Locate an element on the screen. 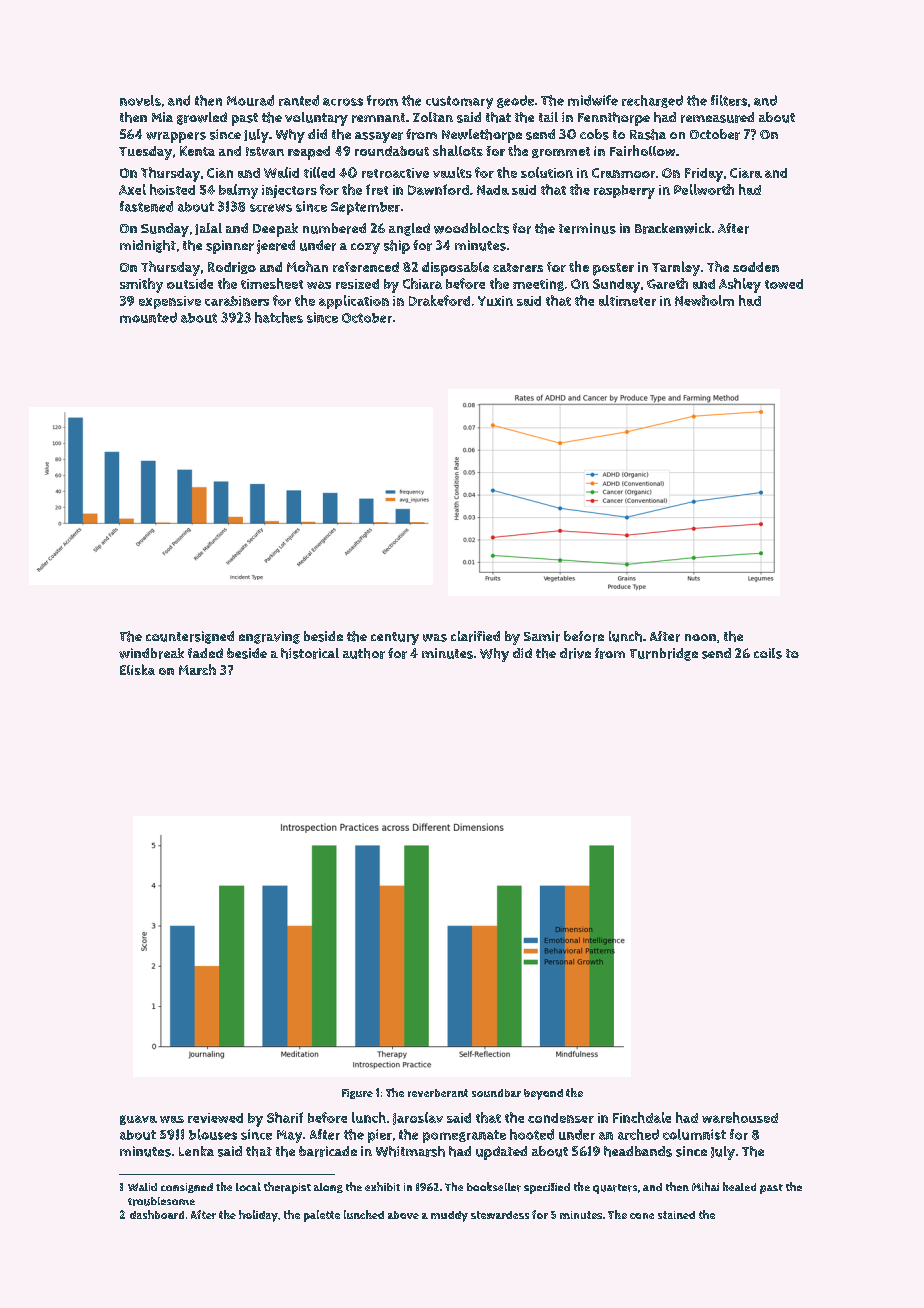 The image size is (924, 1308). customary is located at coordinates (459, 102).
